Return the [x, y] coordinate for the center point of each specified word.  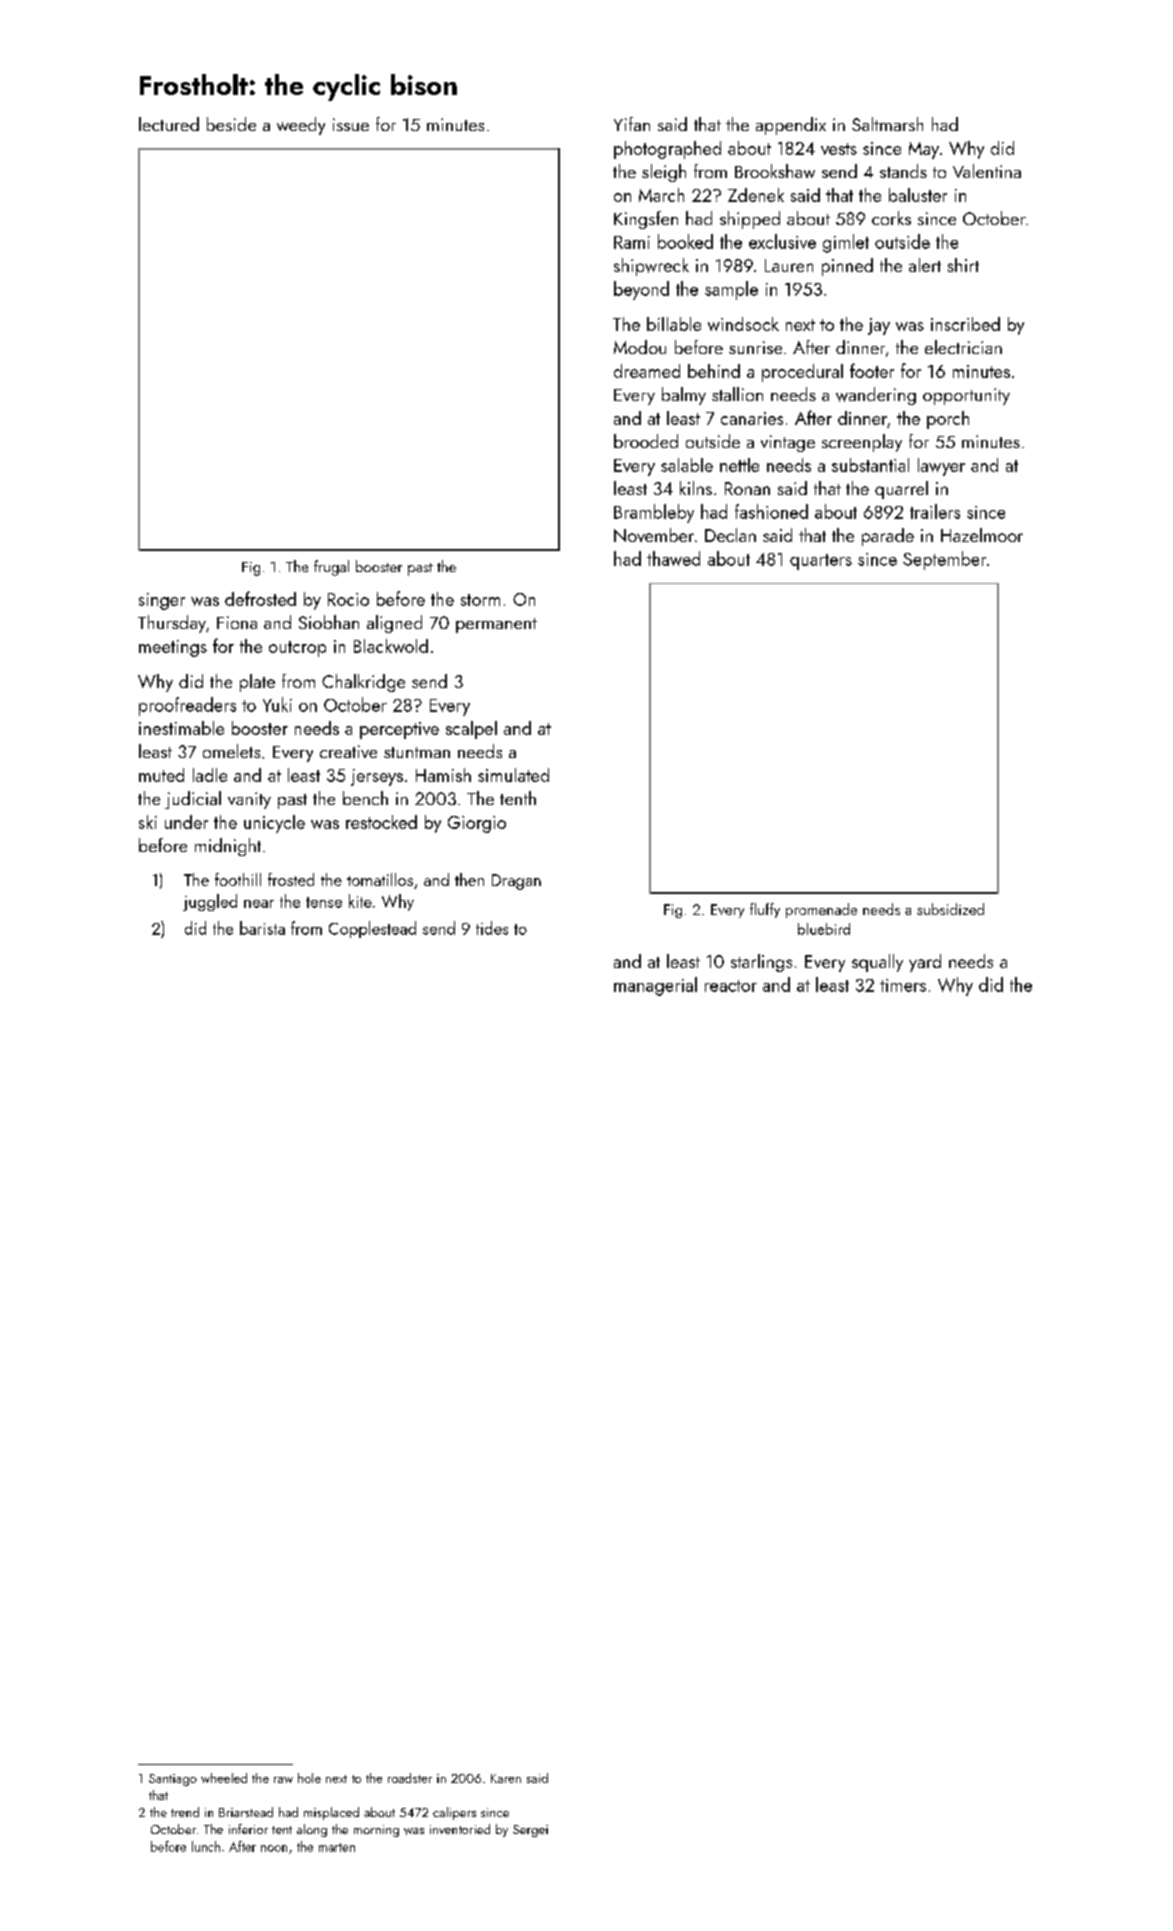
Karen [506, 1778]
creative [348, 751]
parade [888, 537]
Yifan [632, 124]
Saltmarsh [887, 124]
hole [309, 1778]
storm [480, 600]
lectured [169, 124]
